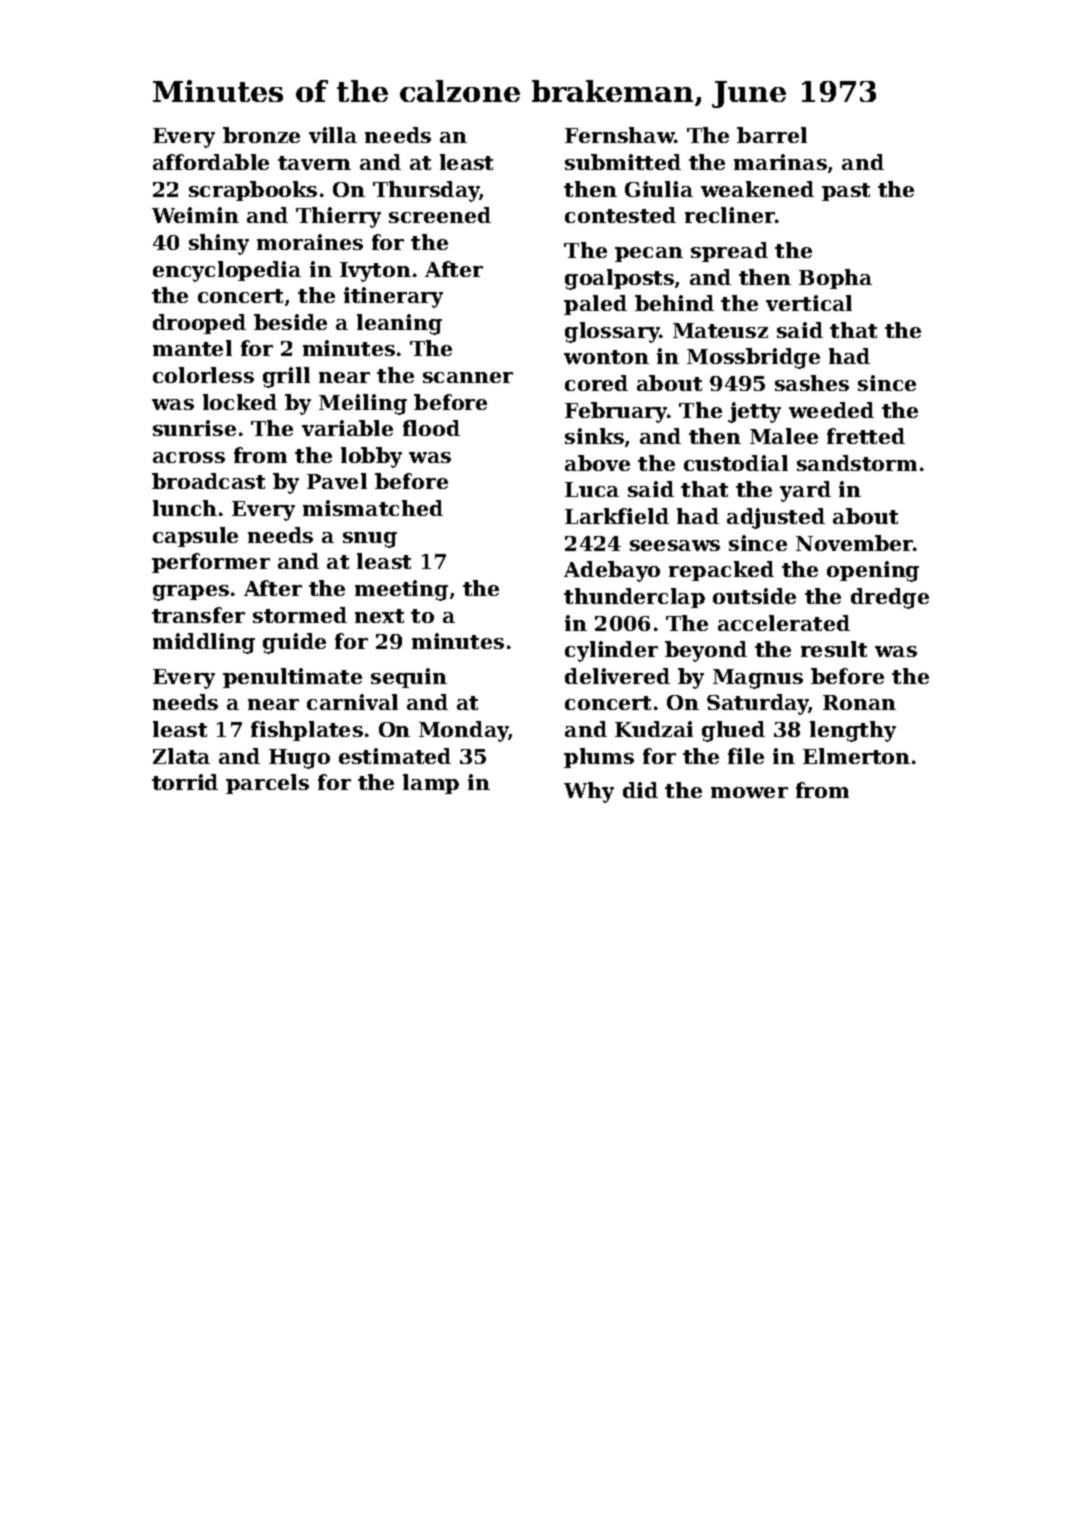  Describe the element at coordinates (596, 383) in the page. I see `cored` at that location.
